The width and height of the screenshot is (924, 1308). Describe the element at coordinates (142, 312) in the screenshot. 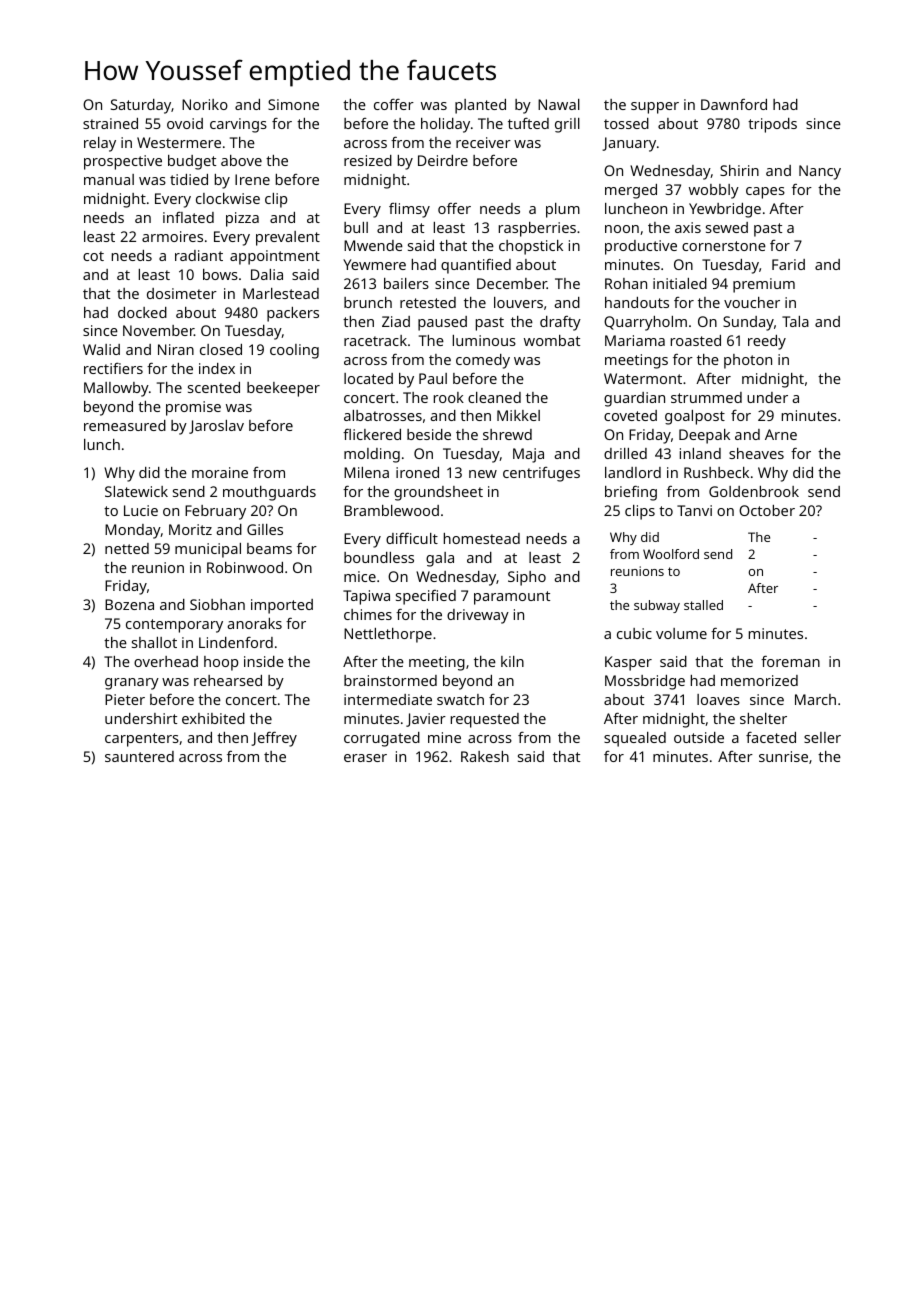

I see `docked` at that location.
